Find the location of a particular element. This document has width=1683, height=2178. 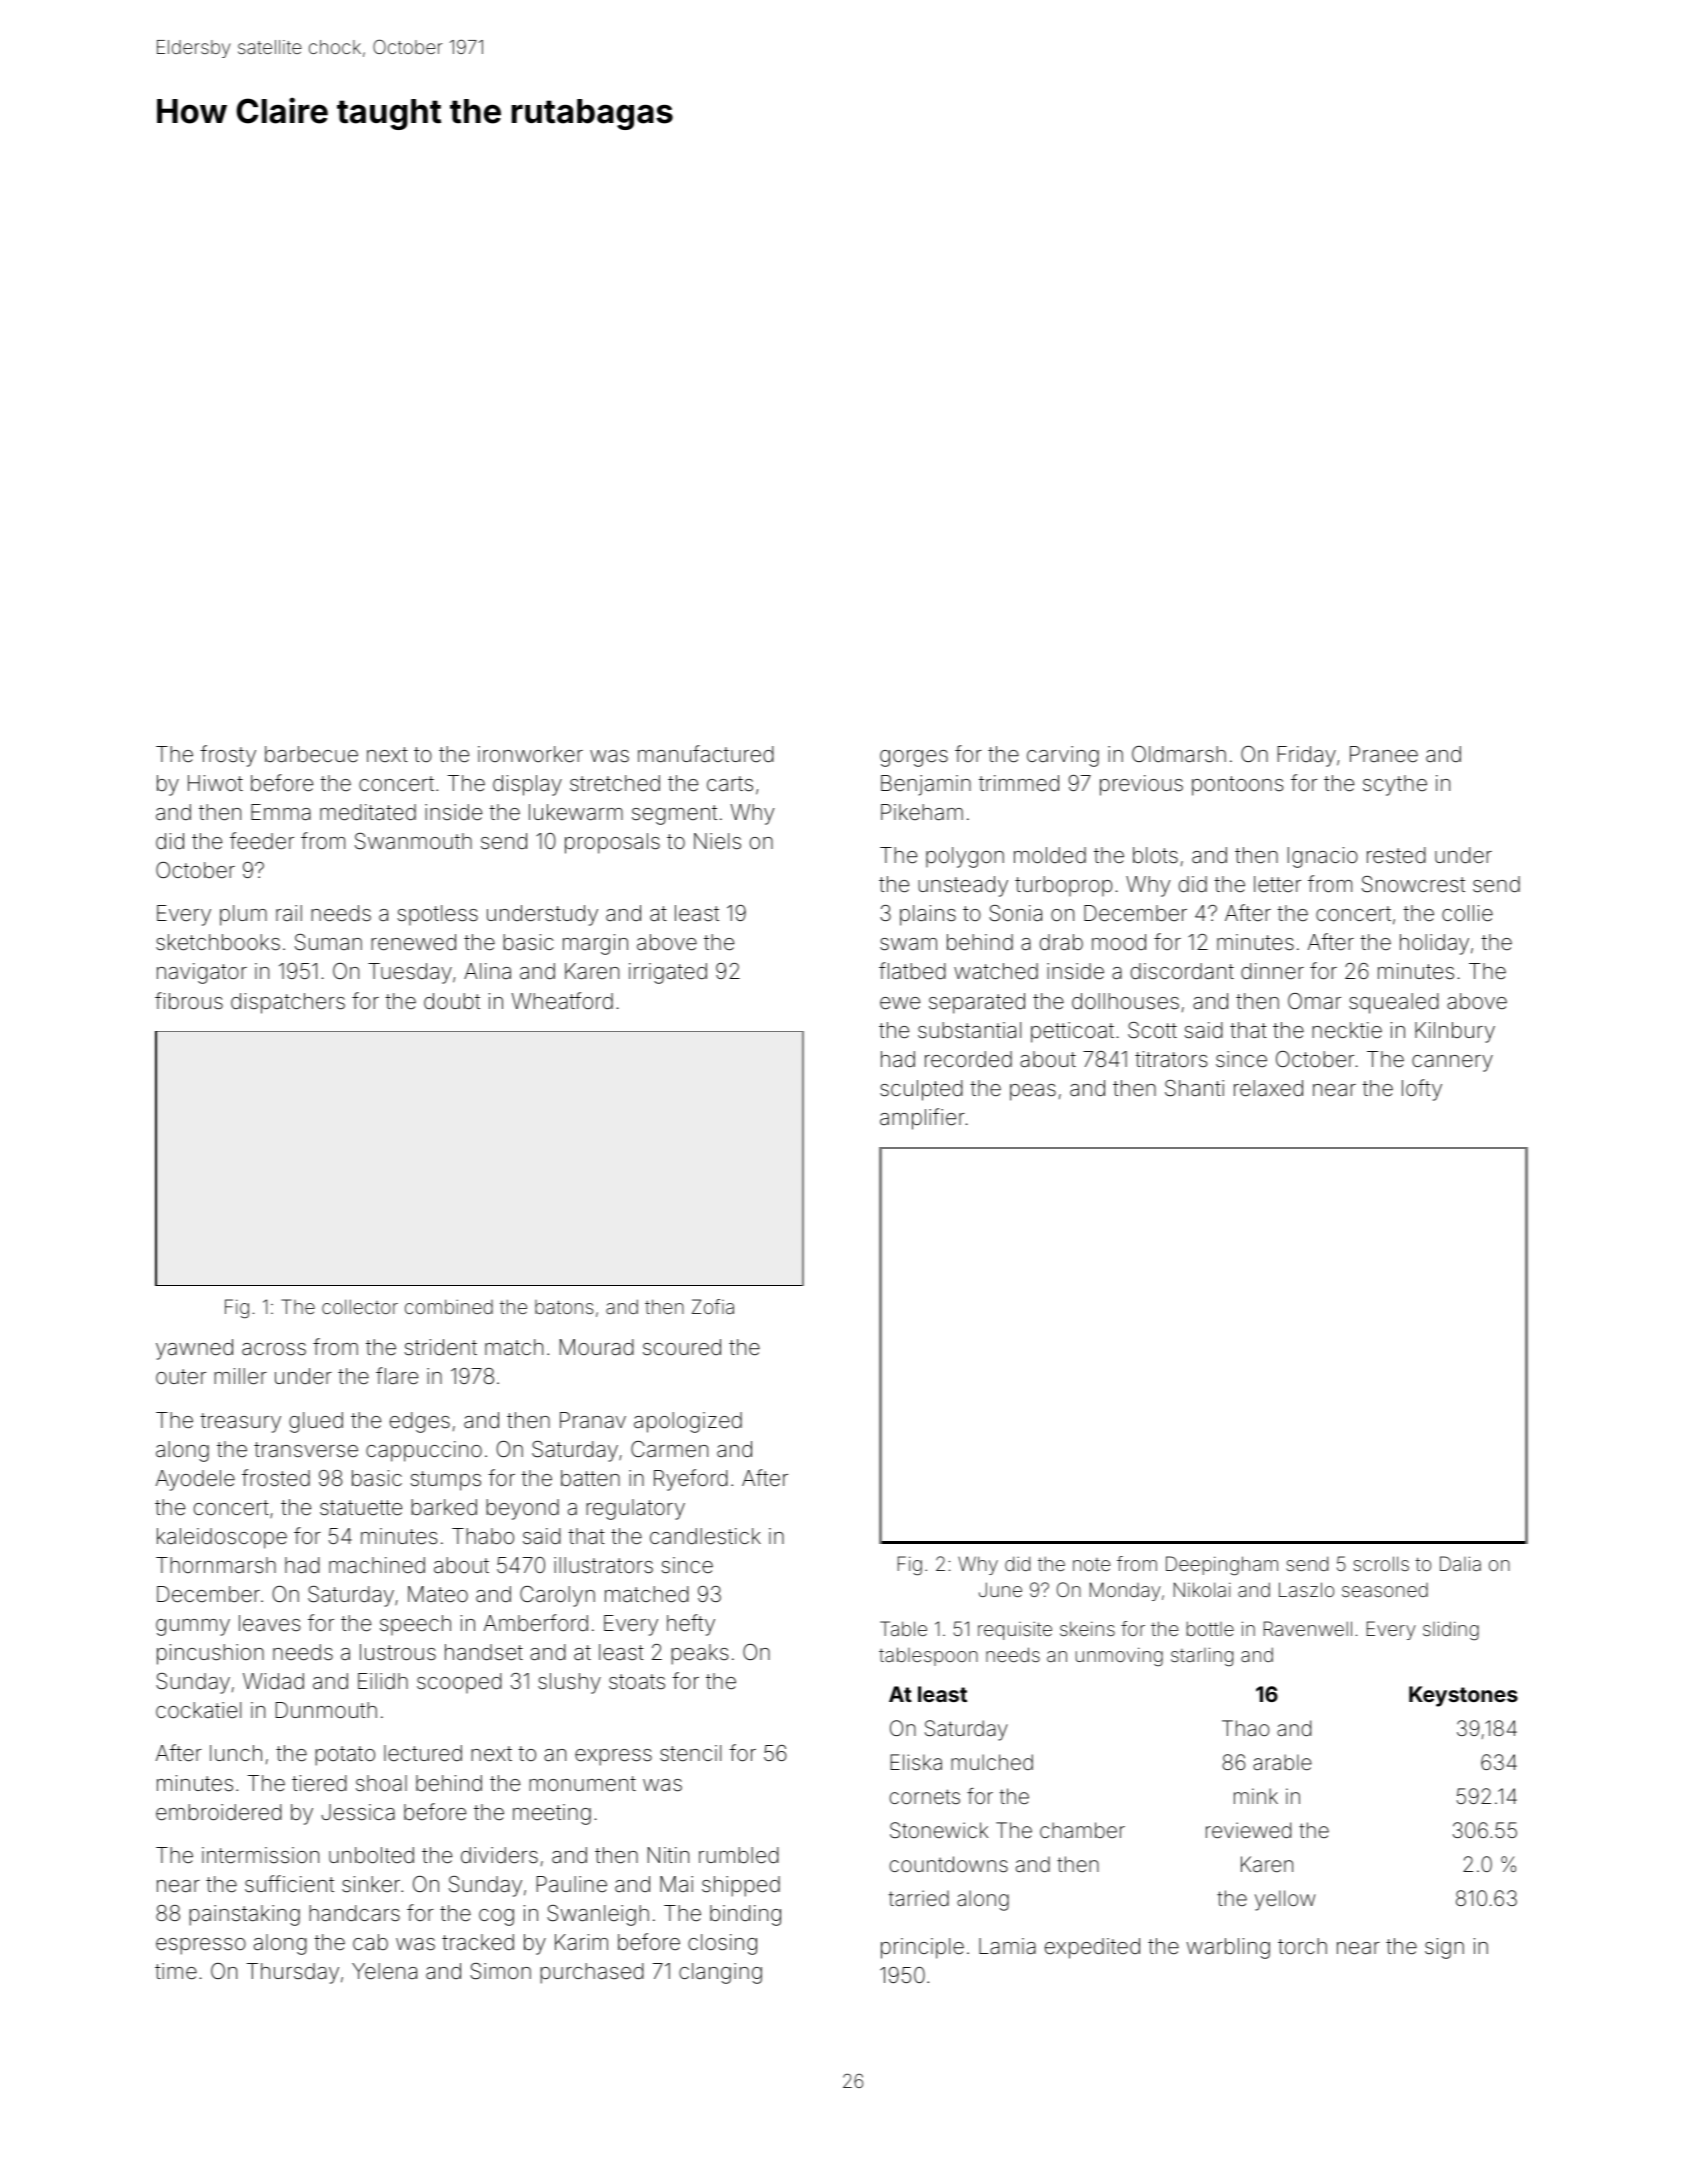

rested is located at coordinates (1396, 855).
